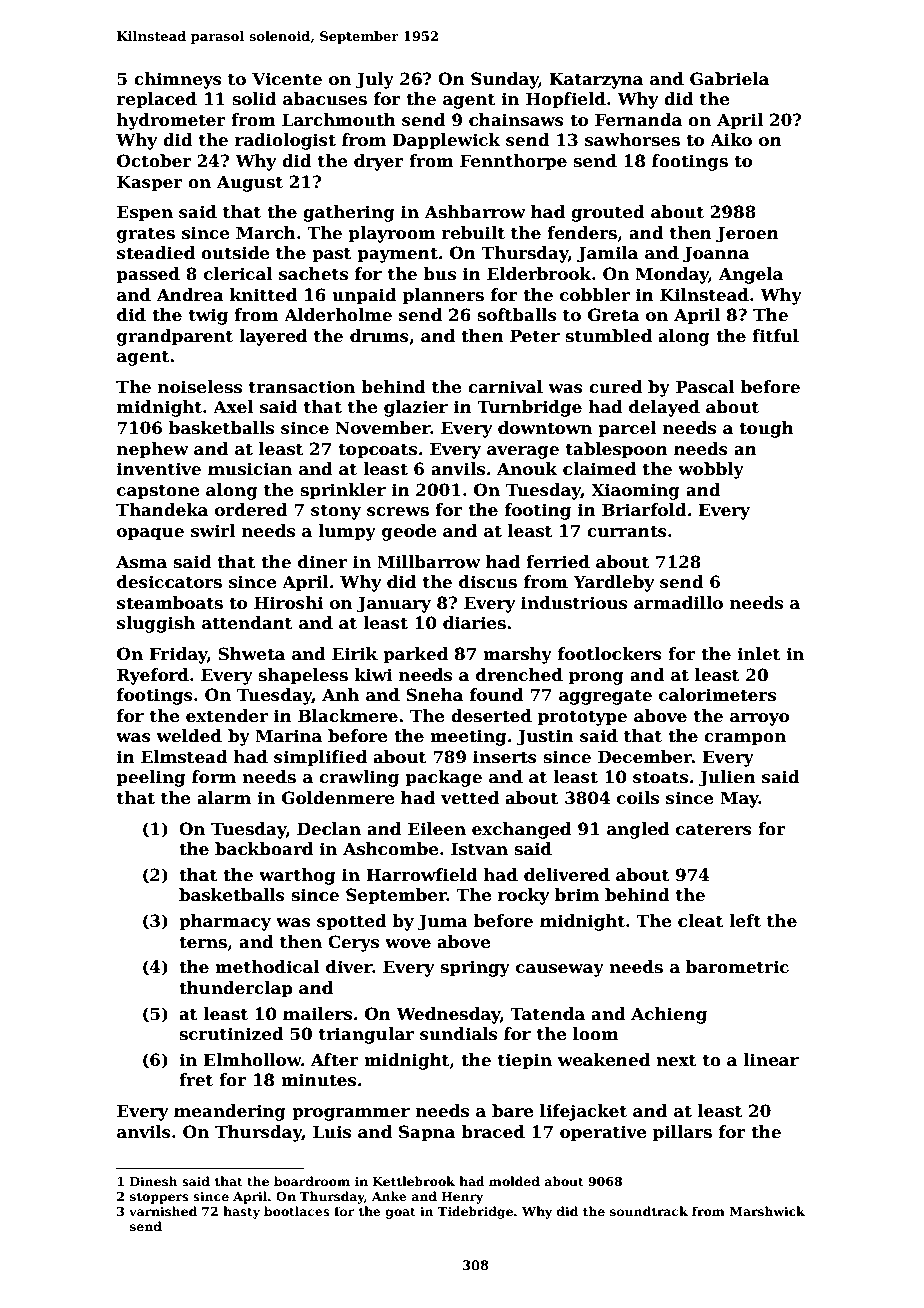 Image resolution: width=924 pixels, height=1308 pixels. I want to click on Hopfield, so click(566, 100).
